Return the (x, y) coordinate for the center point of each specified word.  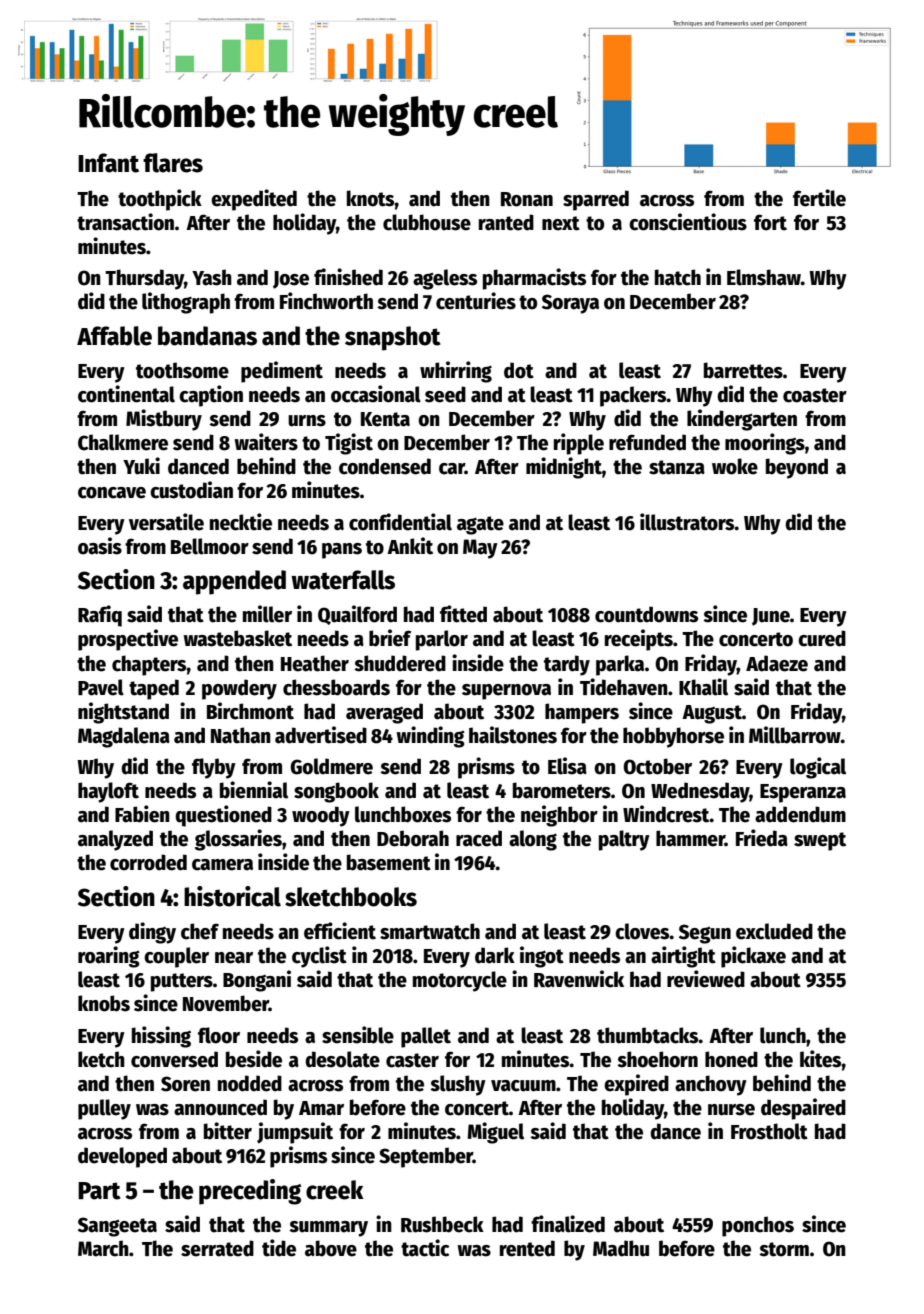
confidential (400, 522)
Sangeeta (117, 1227)
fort (770, 222)
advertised (321, 735)
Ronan (527, 199)
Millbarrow (795, 735)
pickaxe (753, 957)
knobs (104, 1003)
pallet (426, 1037)
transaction (125, 222)
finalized (568, 1224)
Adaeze (777, 663)
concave (112, 493)
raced (479, 838)
